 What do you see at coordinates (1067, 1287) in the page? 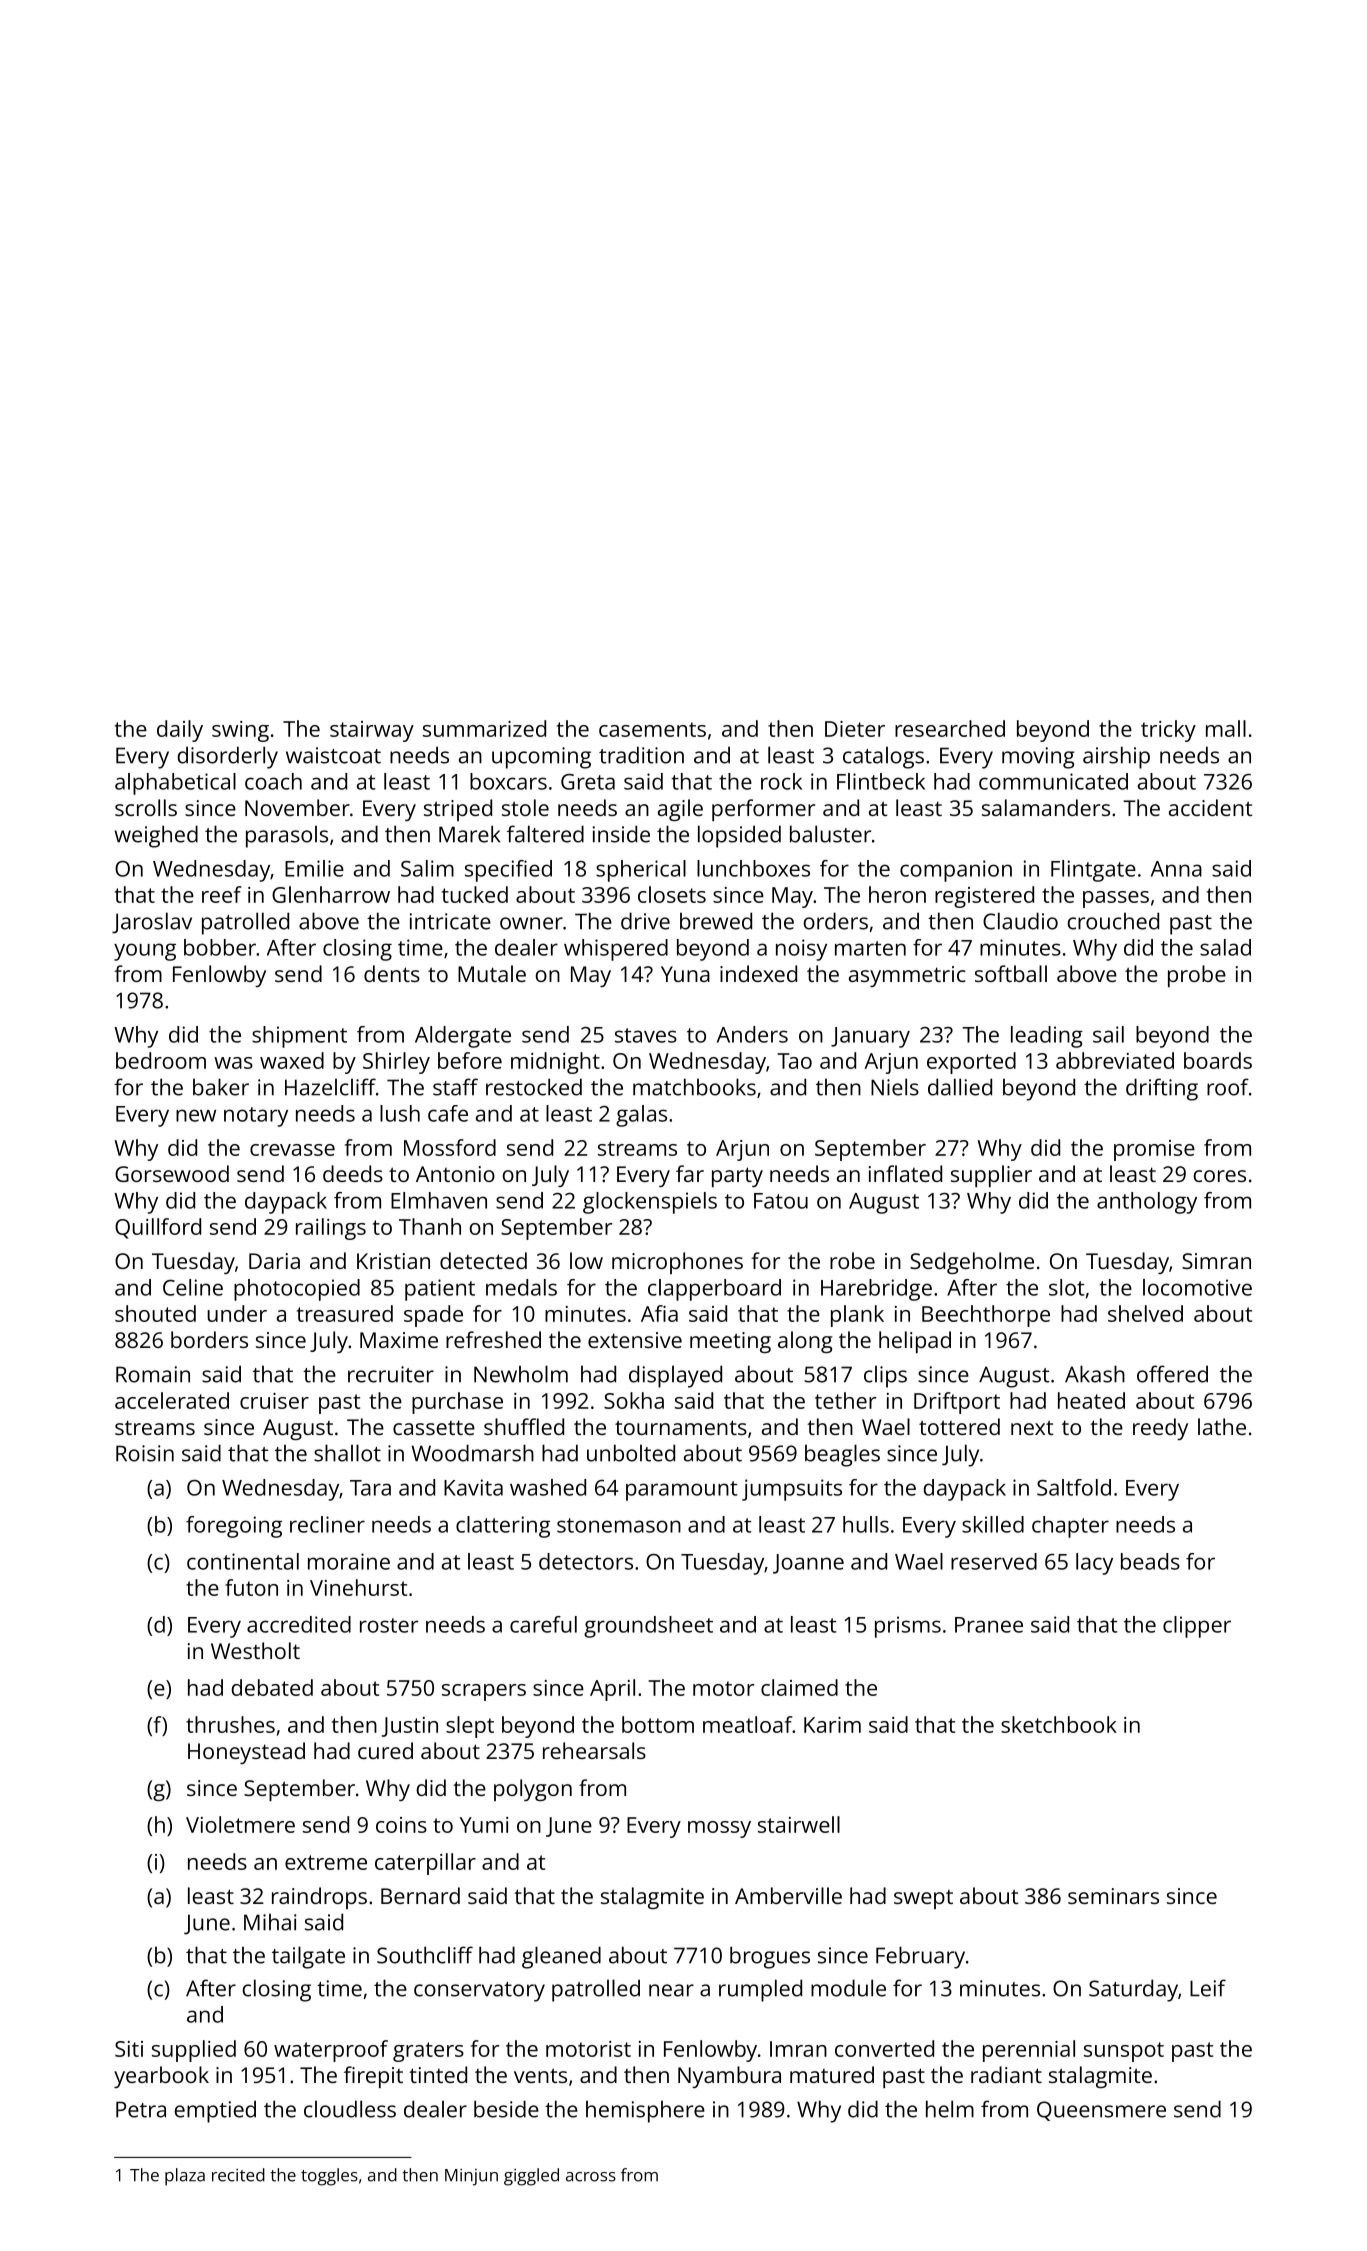
I see `slot` at bounding box center [1067, 1287].
